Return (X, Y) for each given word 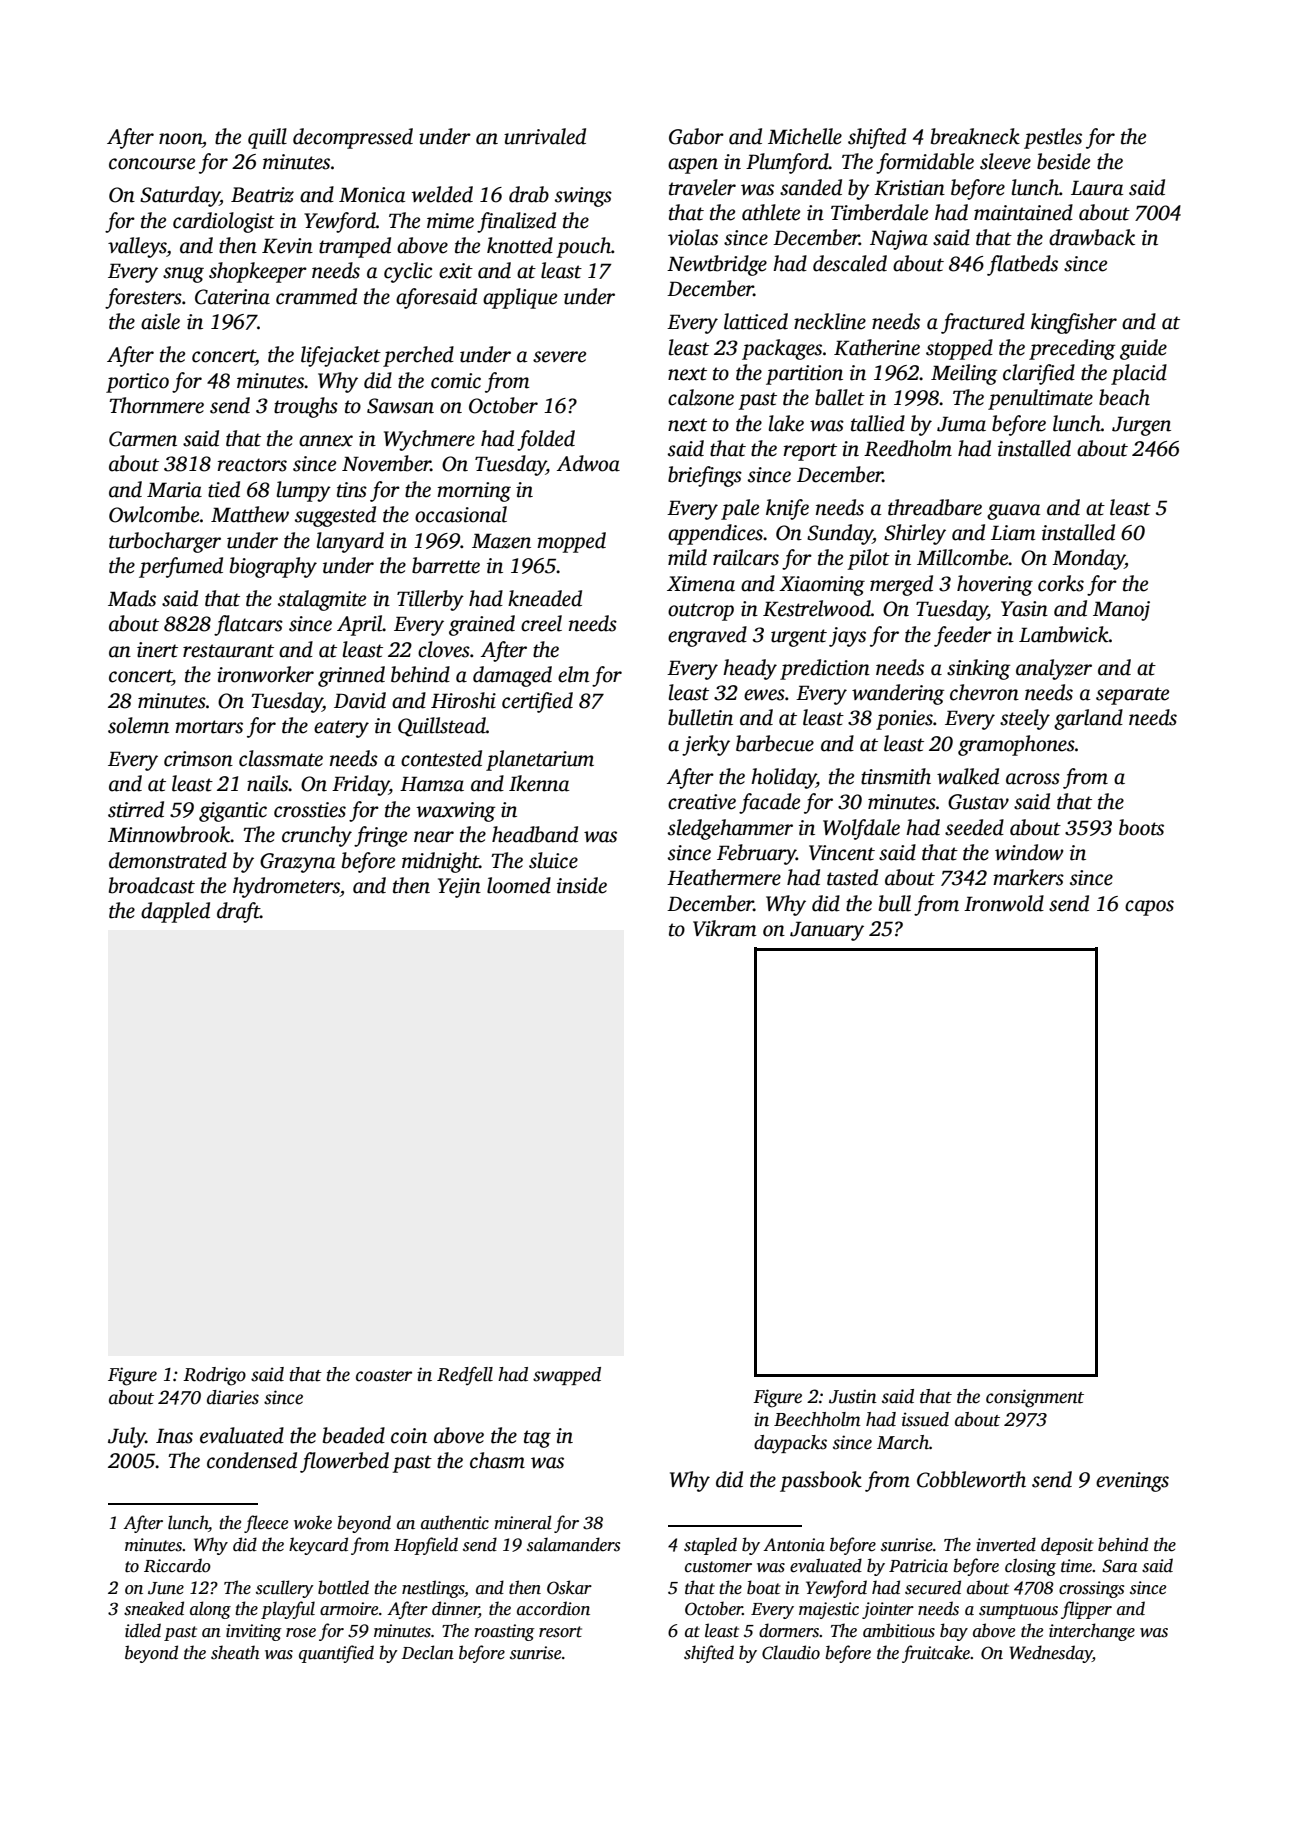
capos (1149, 908)
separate (1132, 696)
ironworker (265, 674)
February (756, 854)
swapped (567, 1376)
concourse (152, 164)
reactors (252, 465)
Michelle (805, 136)
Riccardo (177, 1565)
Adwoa (588, 463)
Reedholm (908, 448)
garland (1088, 719)
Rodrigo (214, 1376)
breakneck (975, 136)
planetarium (540, 760)
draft (238, 912)
